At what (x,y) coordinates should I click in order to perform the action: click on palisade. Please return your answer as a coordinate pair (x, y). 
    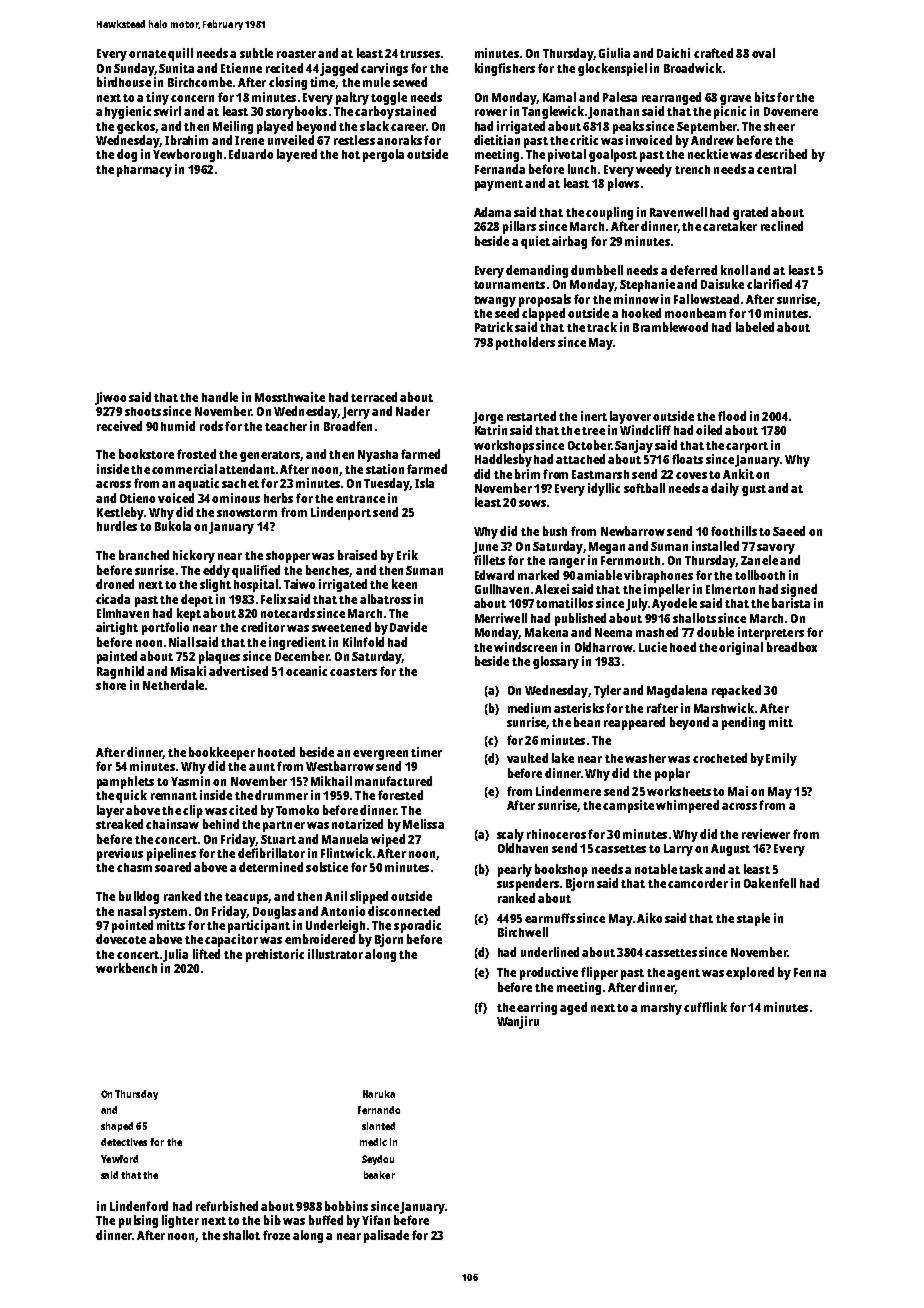
    Looking at the image, I should click on (386, 1236).
